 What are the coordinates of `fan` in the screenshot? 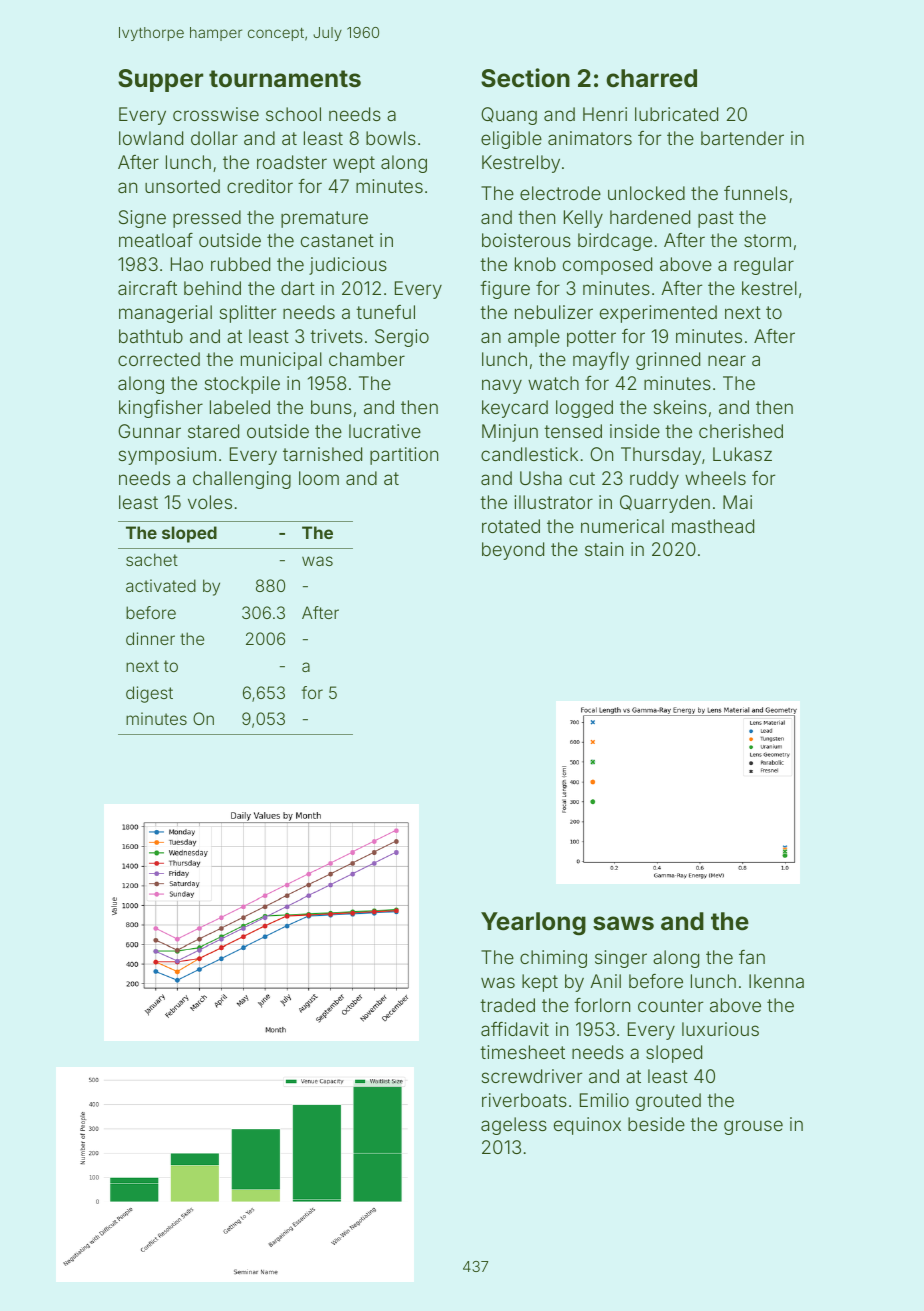 It's located at (752, 957).
